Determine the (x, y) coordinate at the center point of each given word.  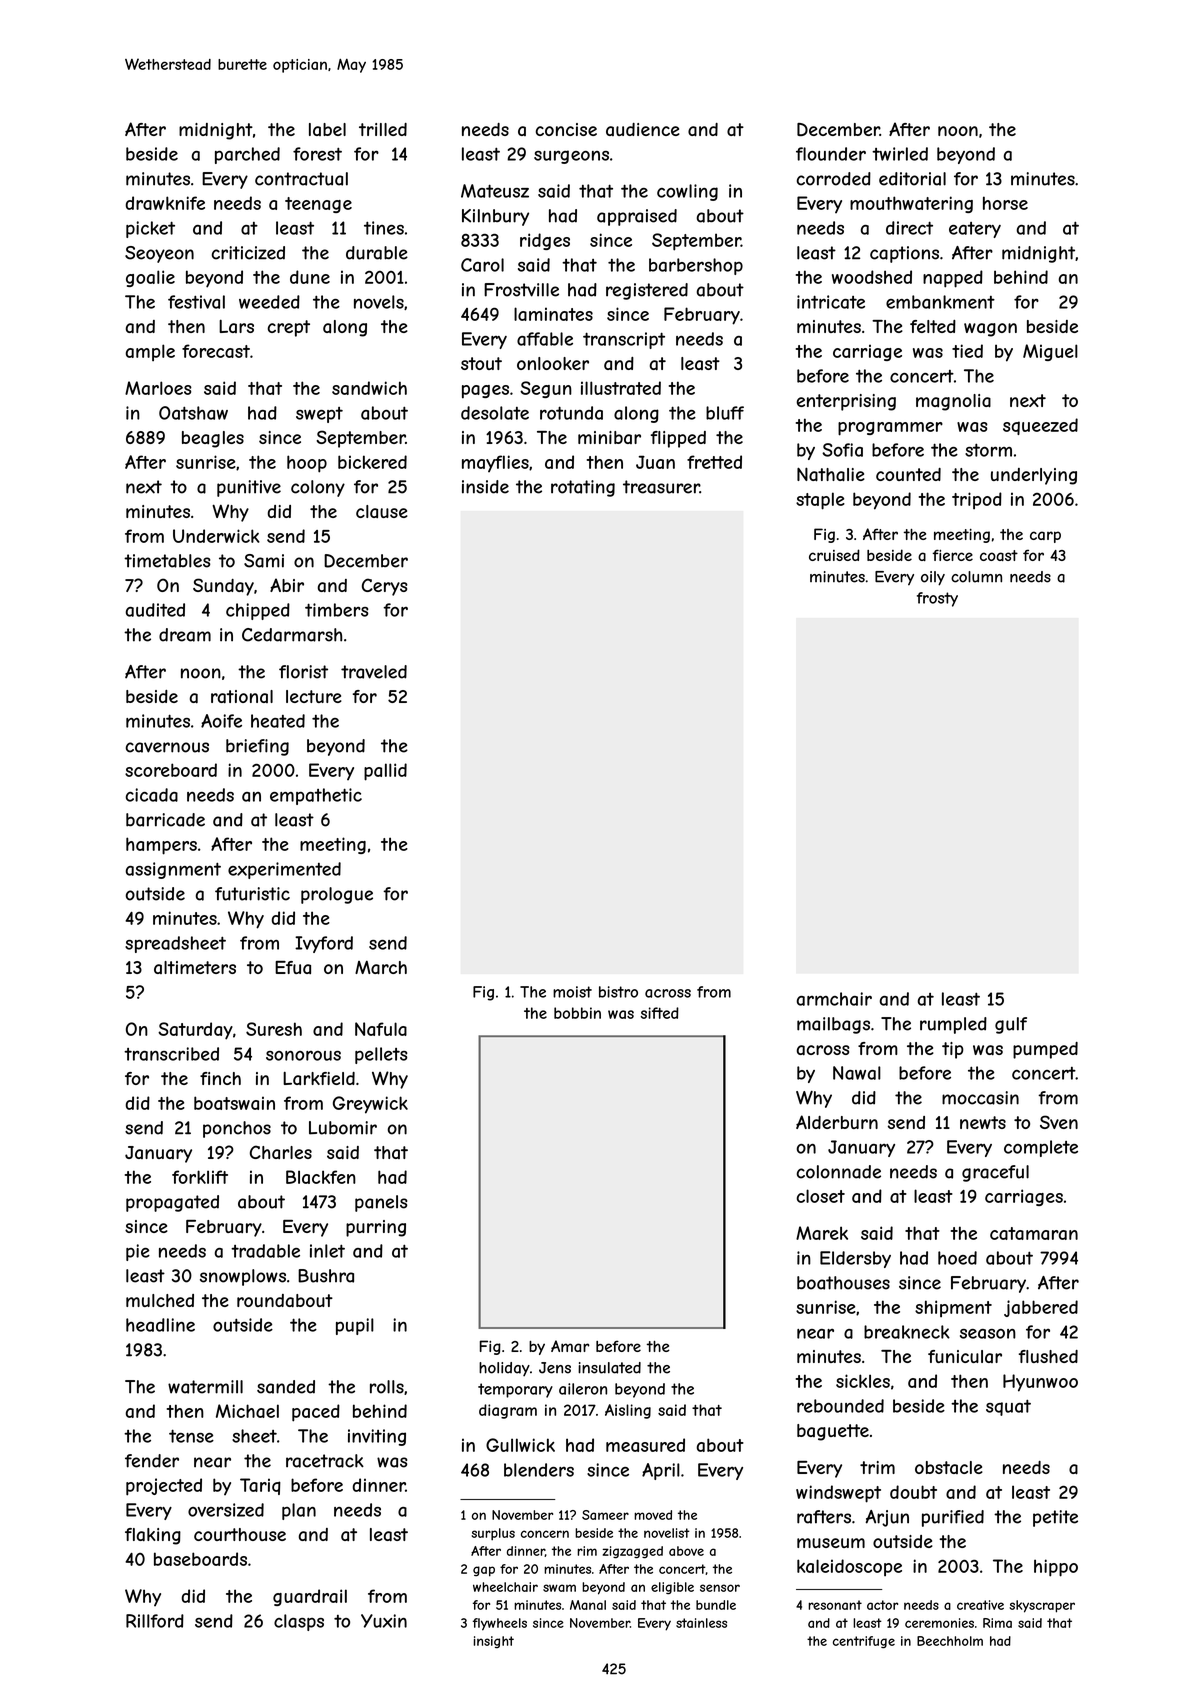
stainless (701, 1623)
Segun (546, 389)
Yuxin (384, 1621)
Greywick (370, 1105)
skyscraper (1042, 1606)
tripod (977, 500)
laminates (553, 314)
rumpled (953, 1025)
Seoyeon (159, 254)
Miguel (1050, 352)
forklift (200, 1177)
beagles (213, 439)
